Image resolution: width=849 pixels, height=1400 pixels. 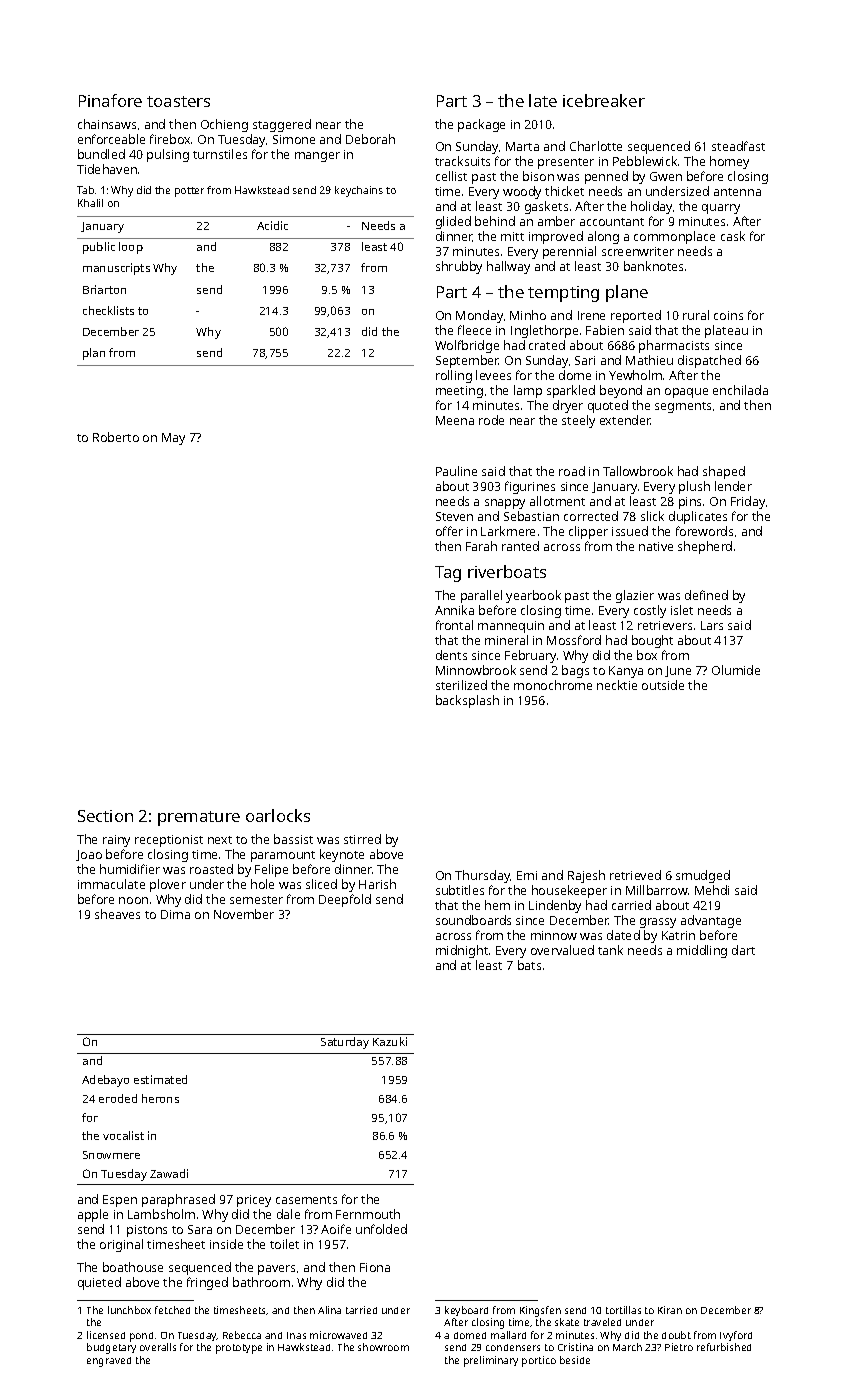 What do you see at coordinates (211, 869) in the image?
I see `roasted` at bounding box center [211, 869].
